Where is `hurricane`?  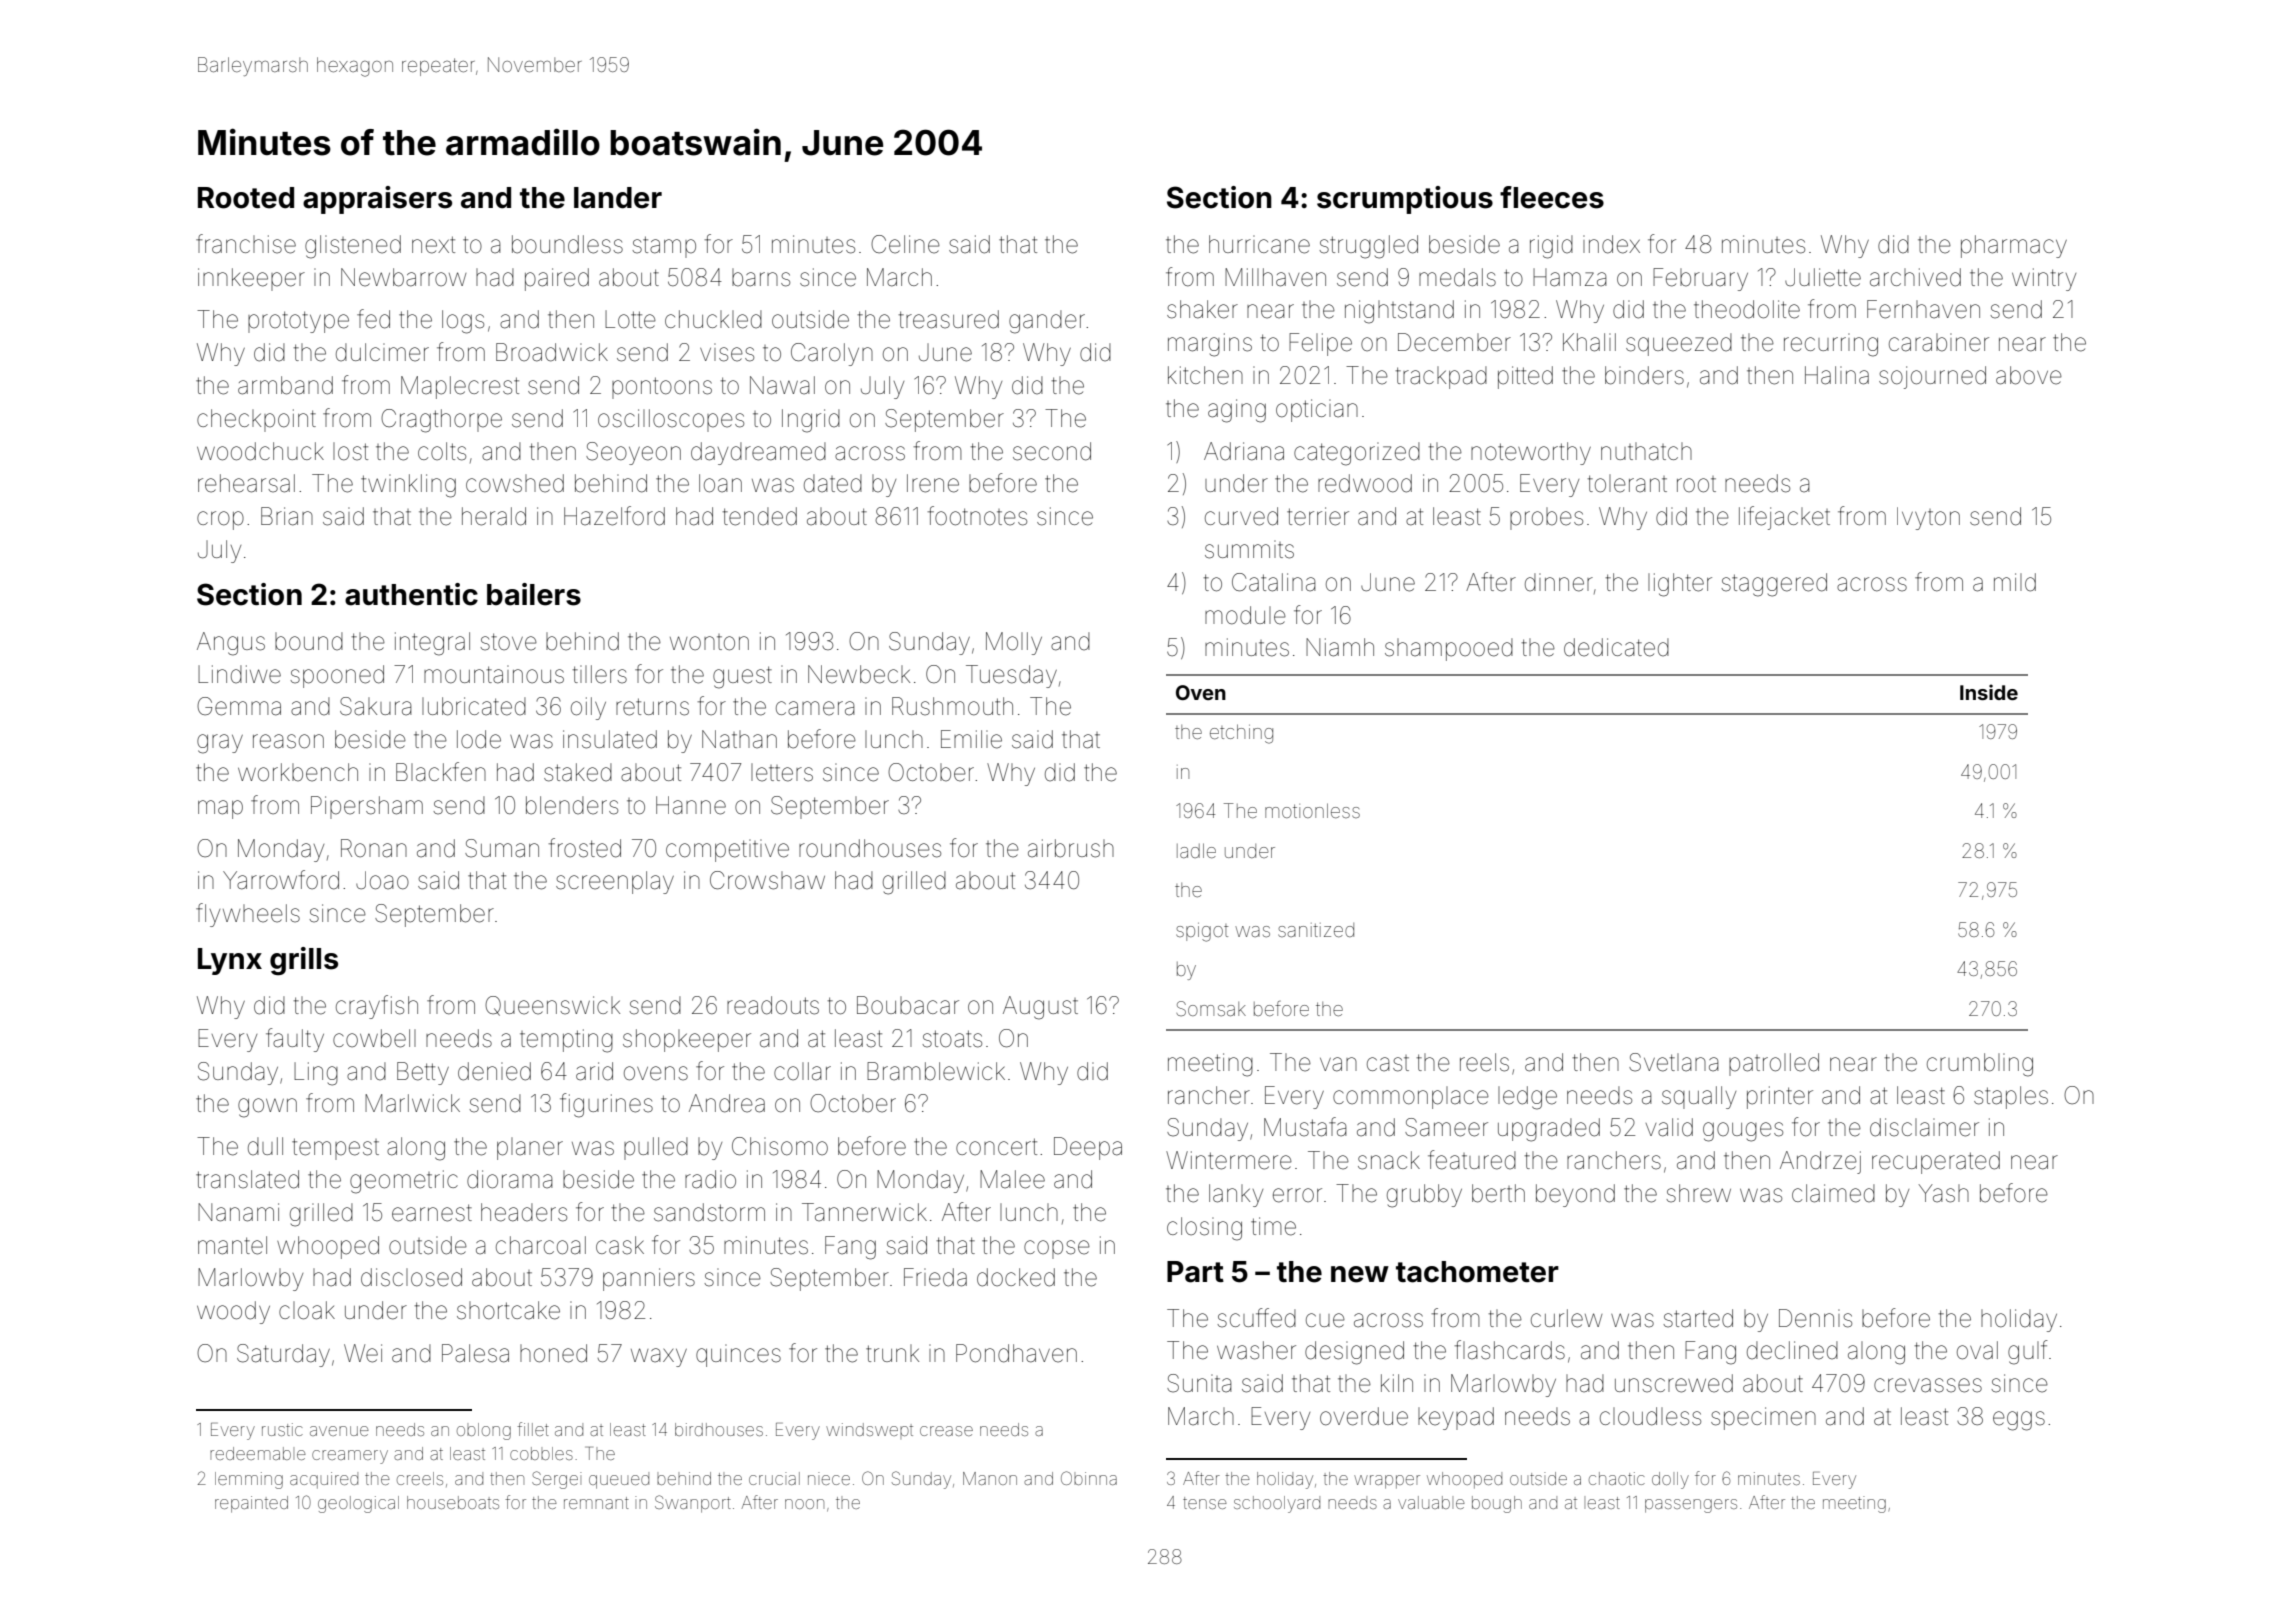 hurricane is located at coordinates (1259, 244).
